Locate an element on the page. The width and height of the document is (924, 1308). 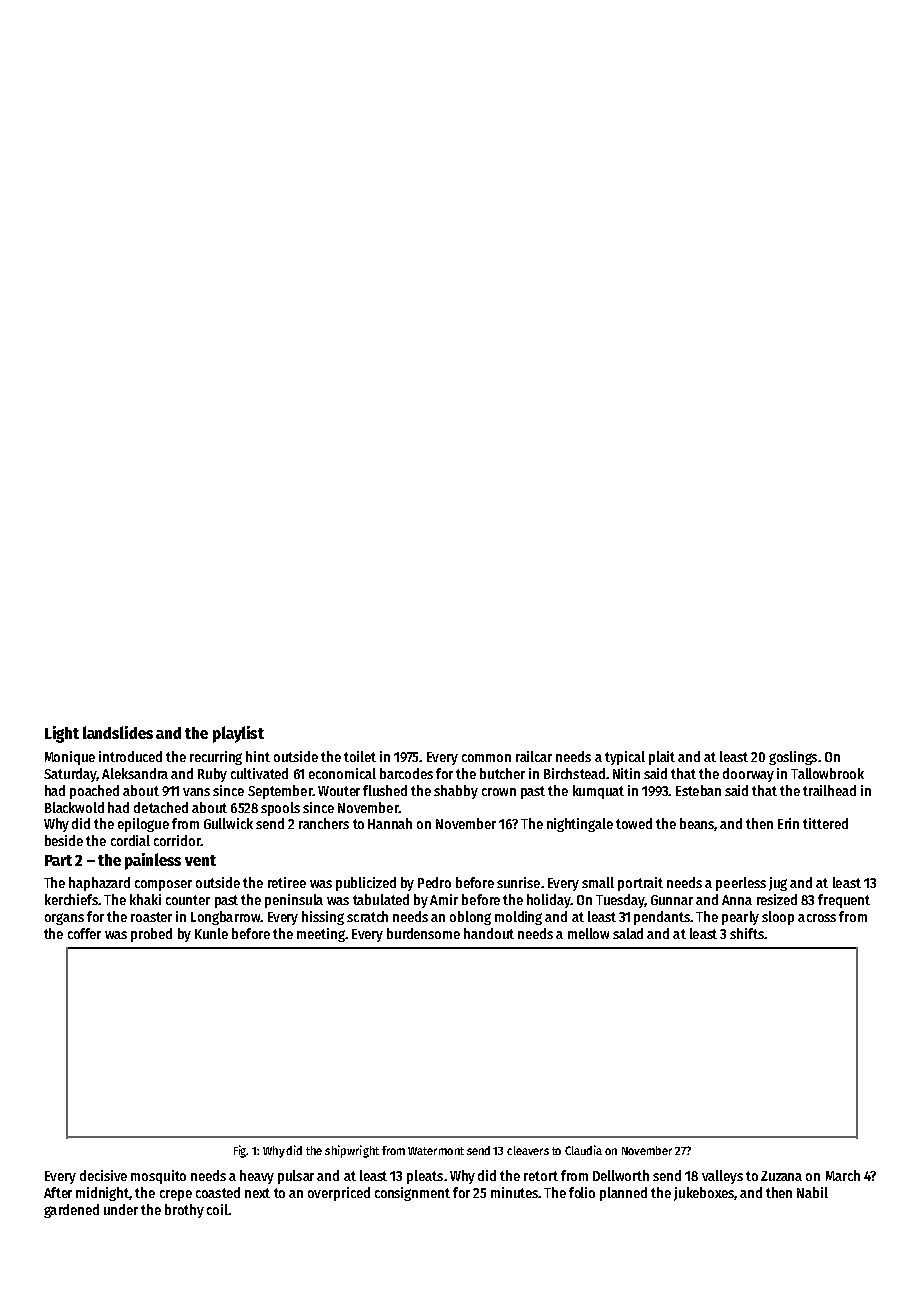
heavy is located at coordinates (257, 1177).
